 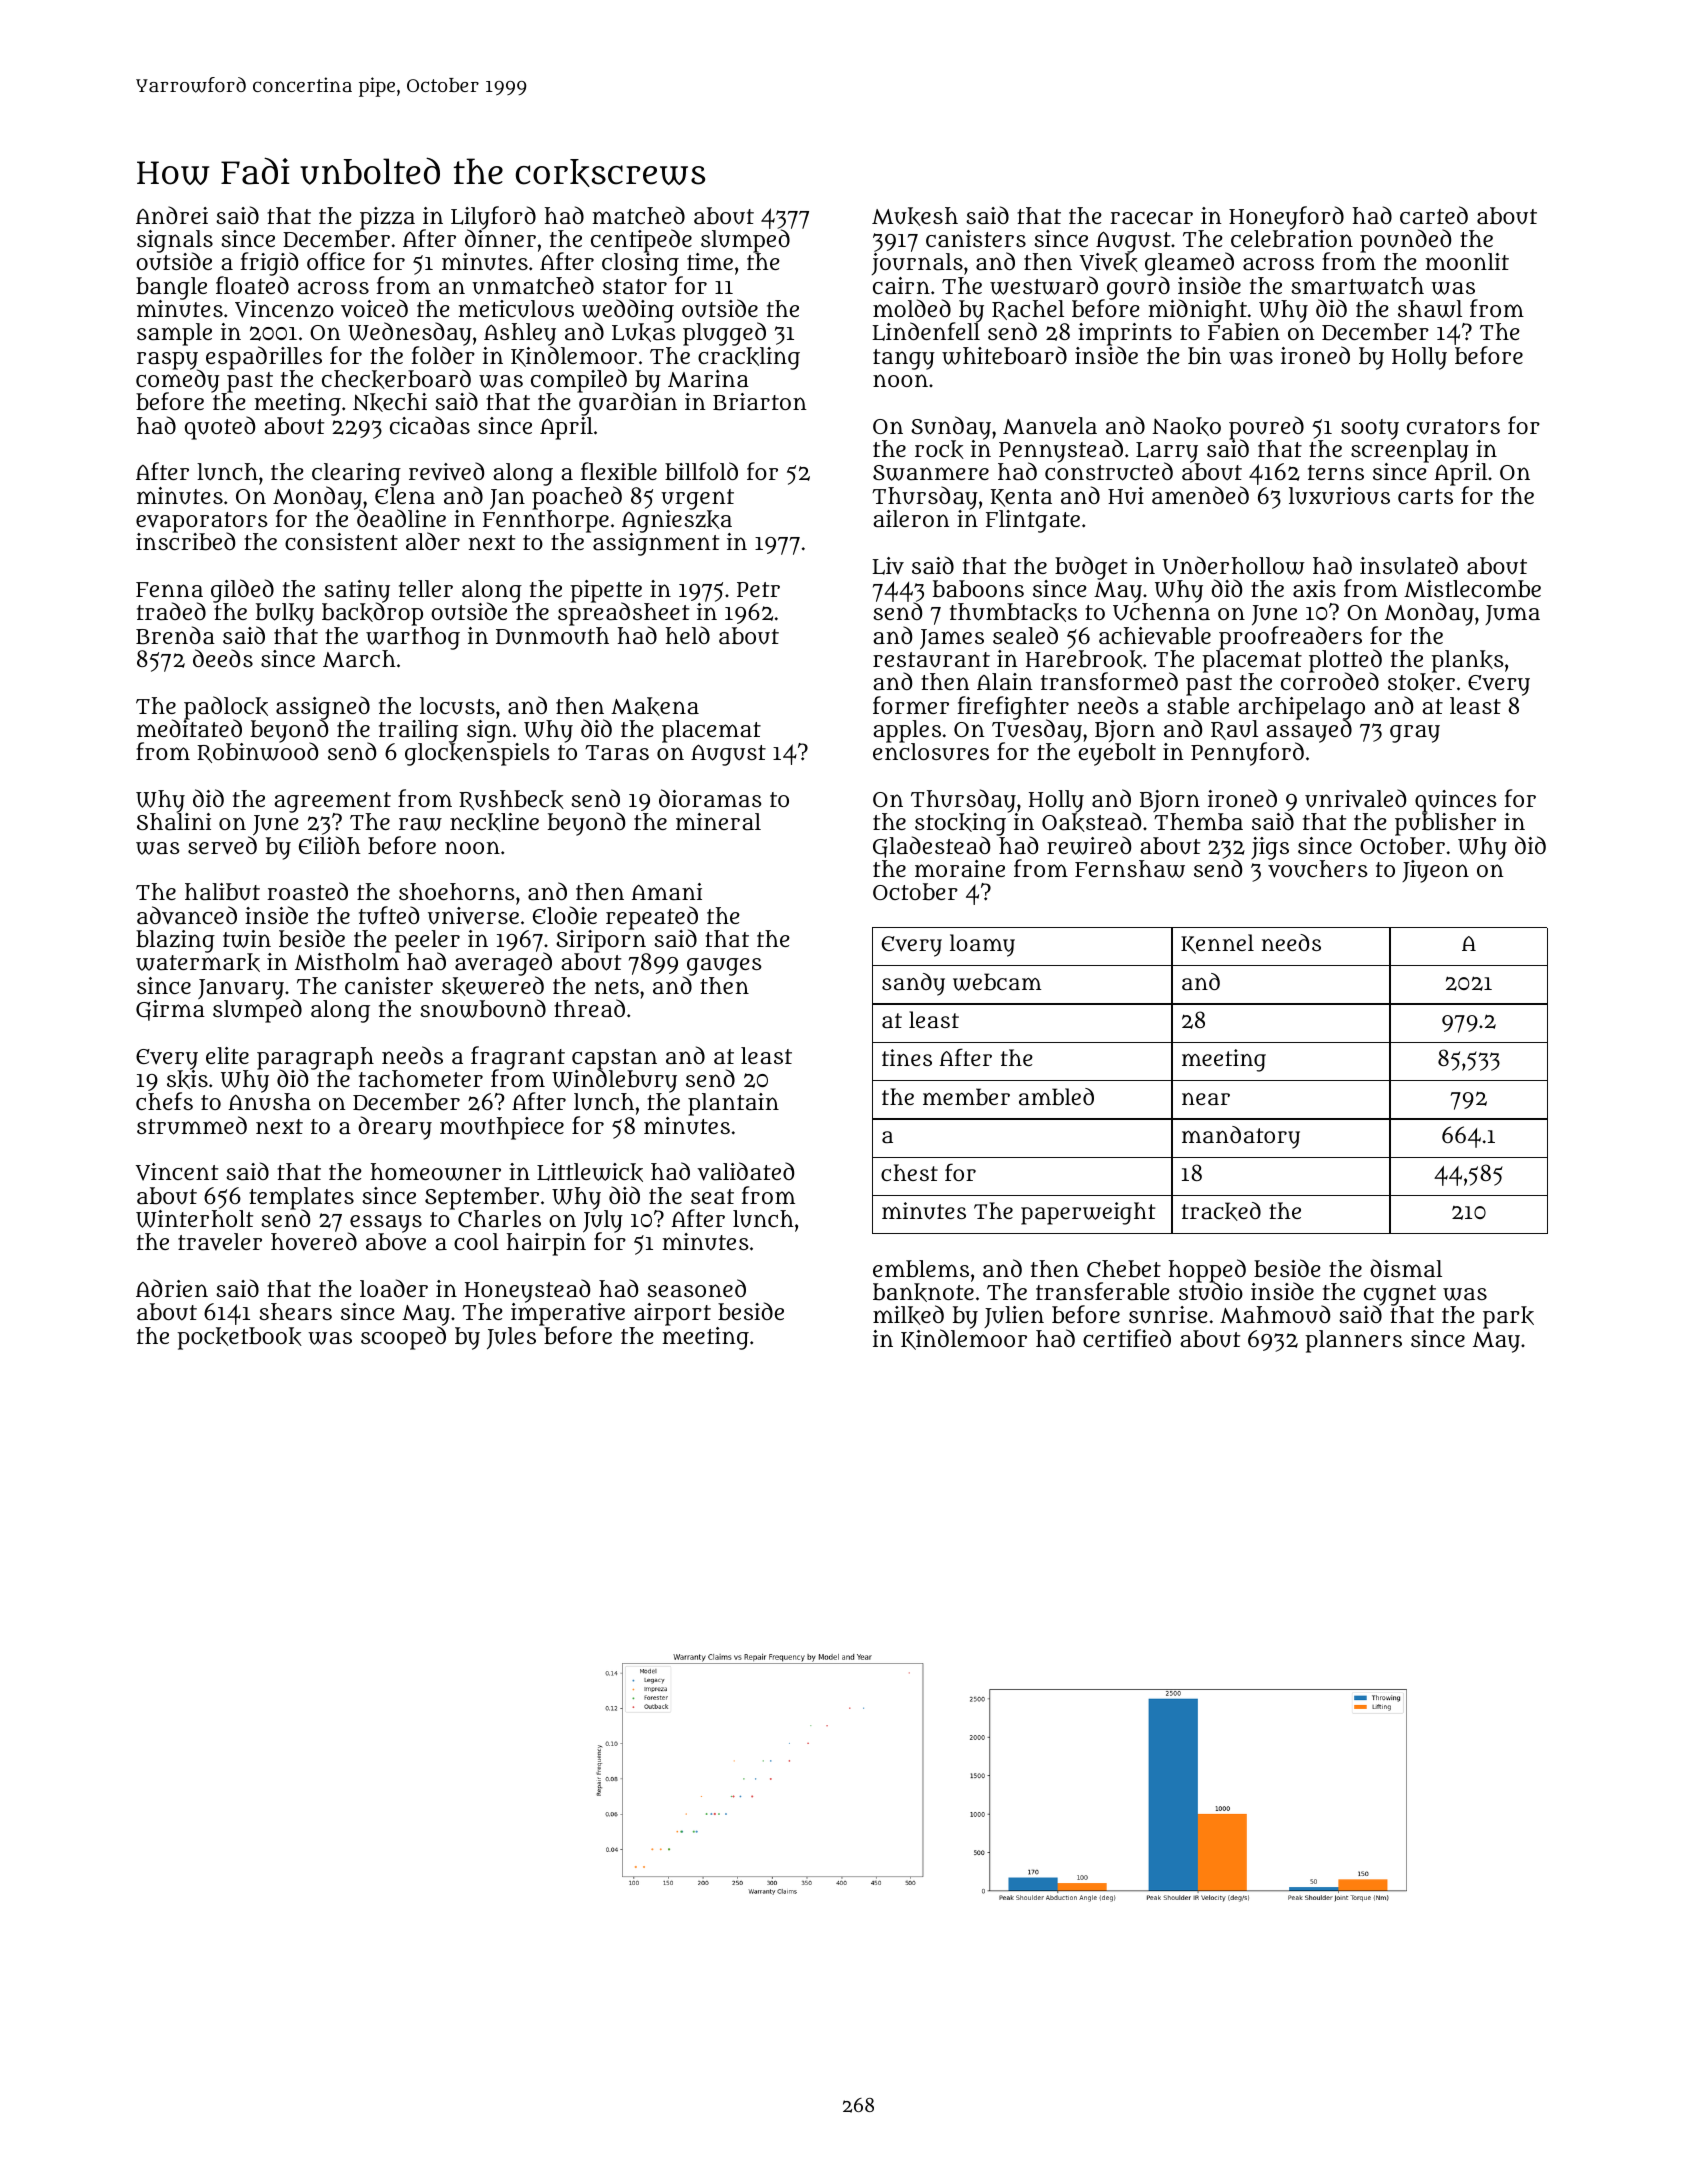 I want to click on certified, so click(x=1127, y=1338).
